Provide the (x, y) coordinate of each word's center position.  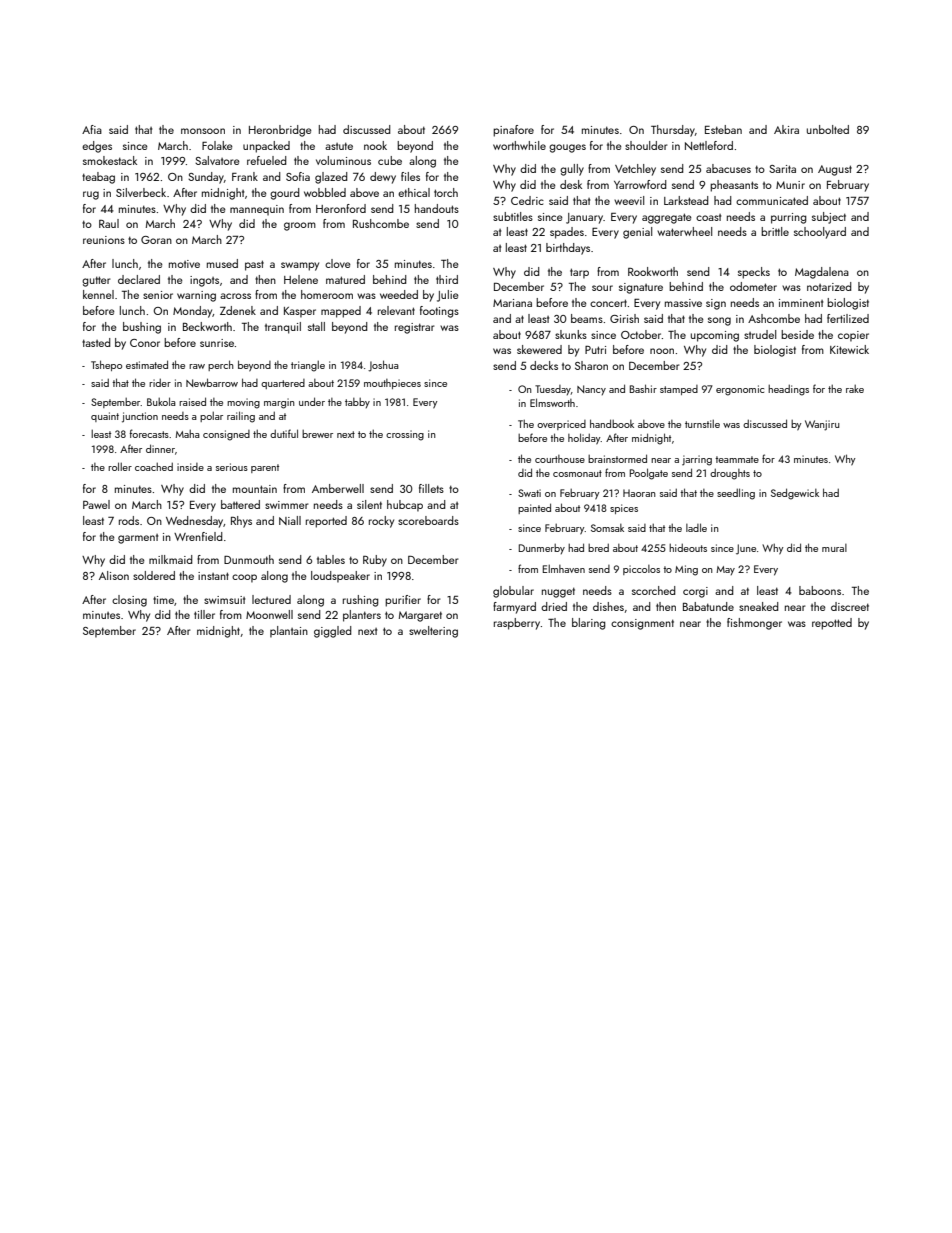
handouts (437, 208)
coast (708, 217)
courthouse (560, 459)
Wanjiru (822, 425)
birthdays (568, 249)
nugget (558, 592)
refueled (267, 160)
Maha (187, 434)
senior (158, 295)
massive (683, 303)
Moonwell (269, 614)
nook (375, 145)
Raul (109, 223)
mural (834, 548)
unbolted (828, 129)
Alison (114, 575)
